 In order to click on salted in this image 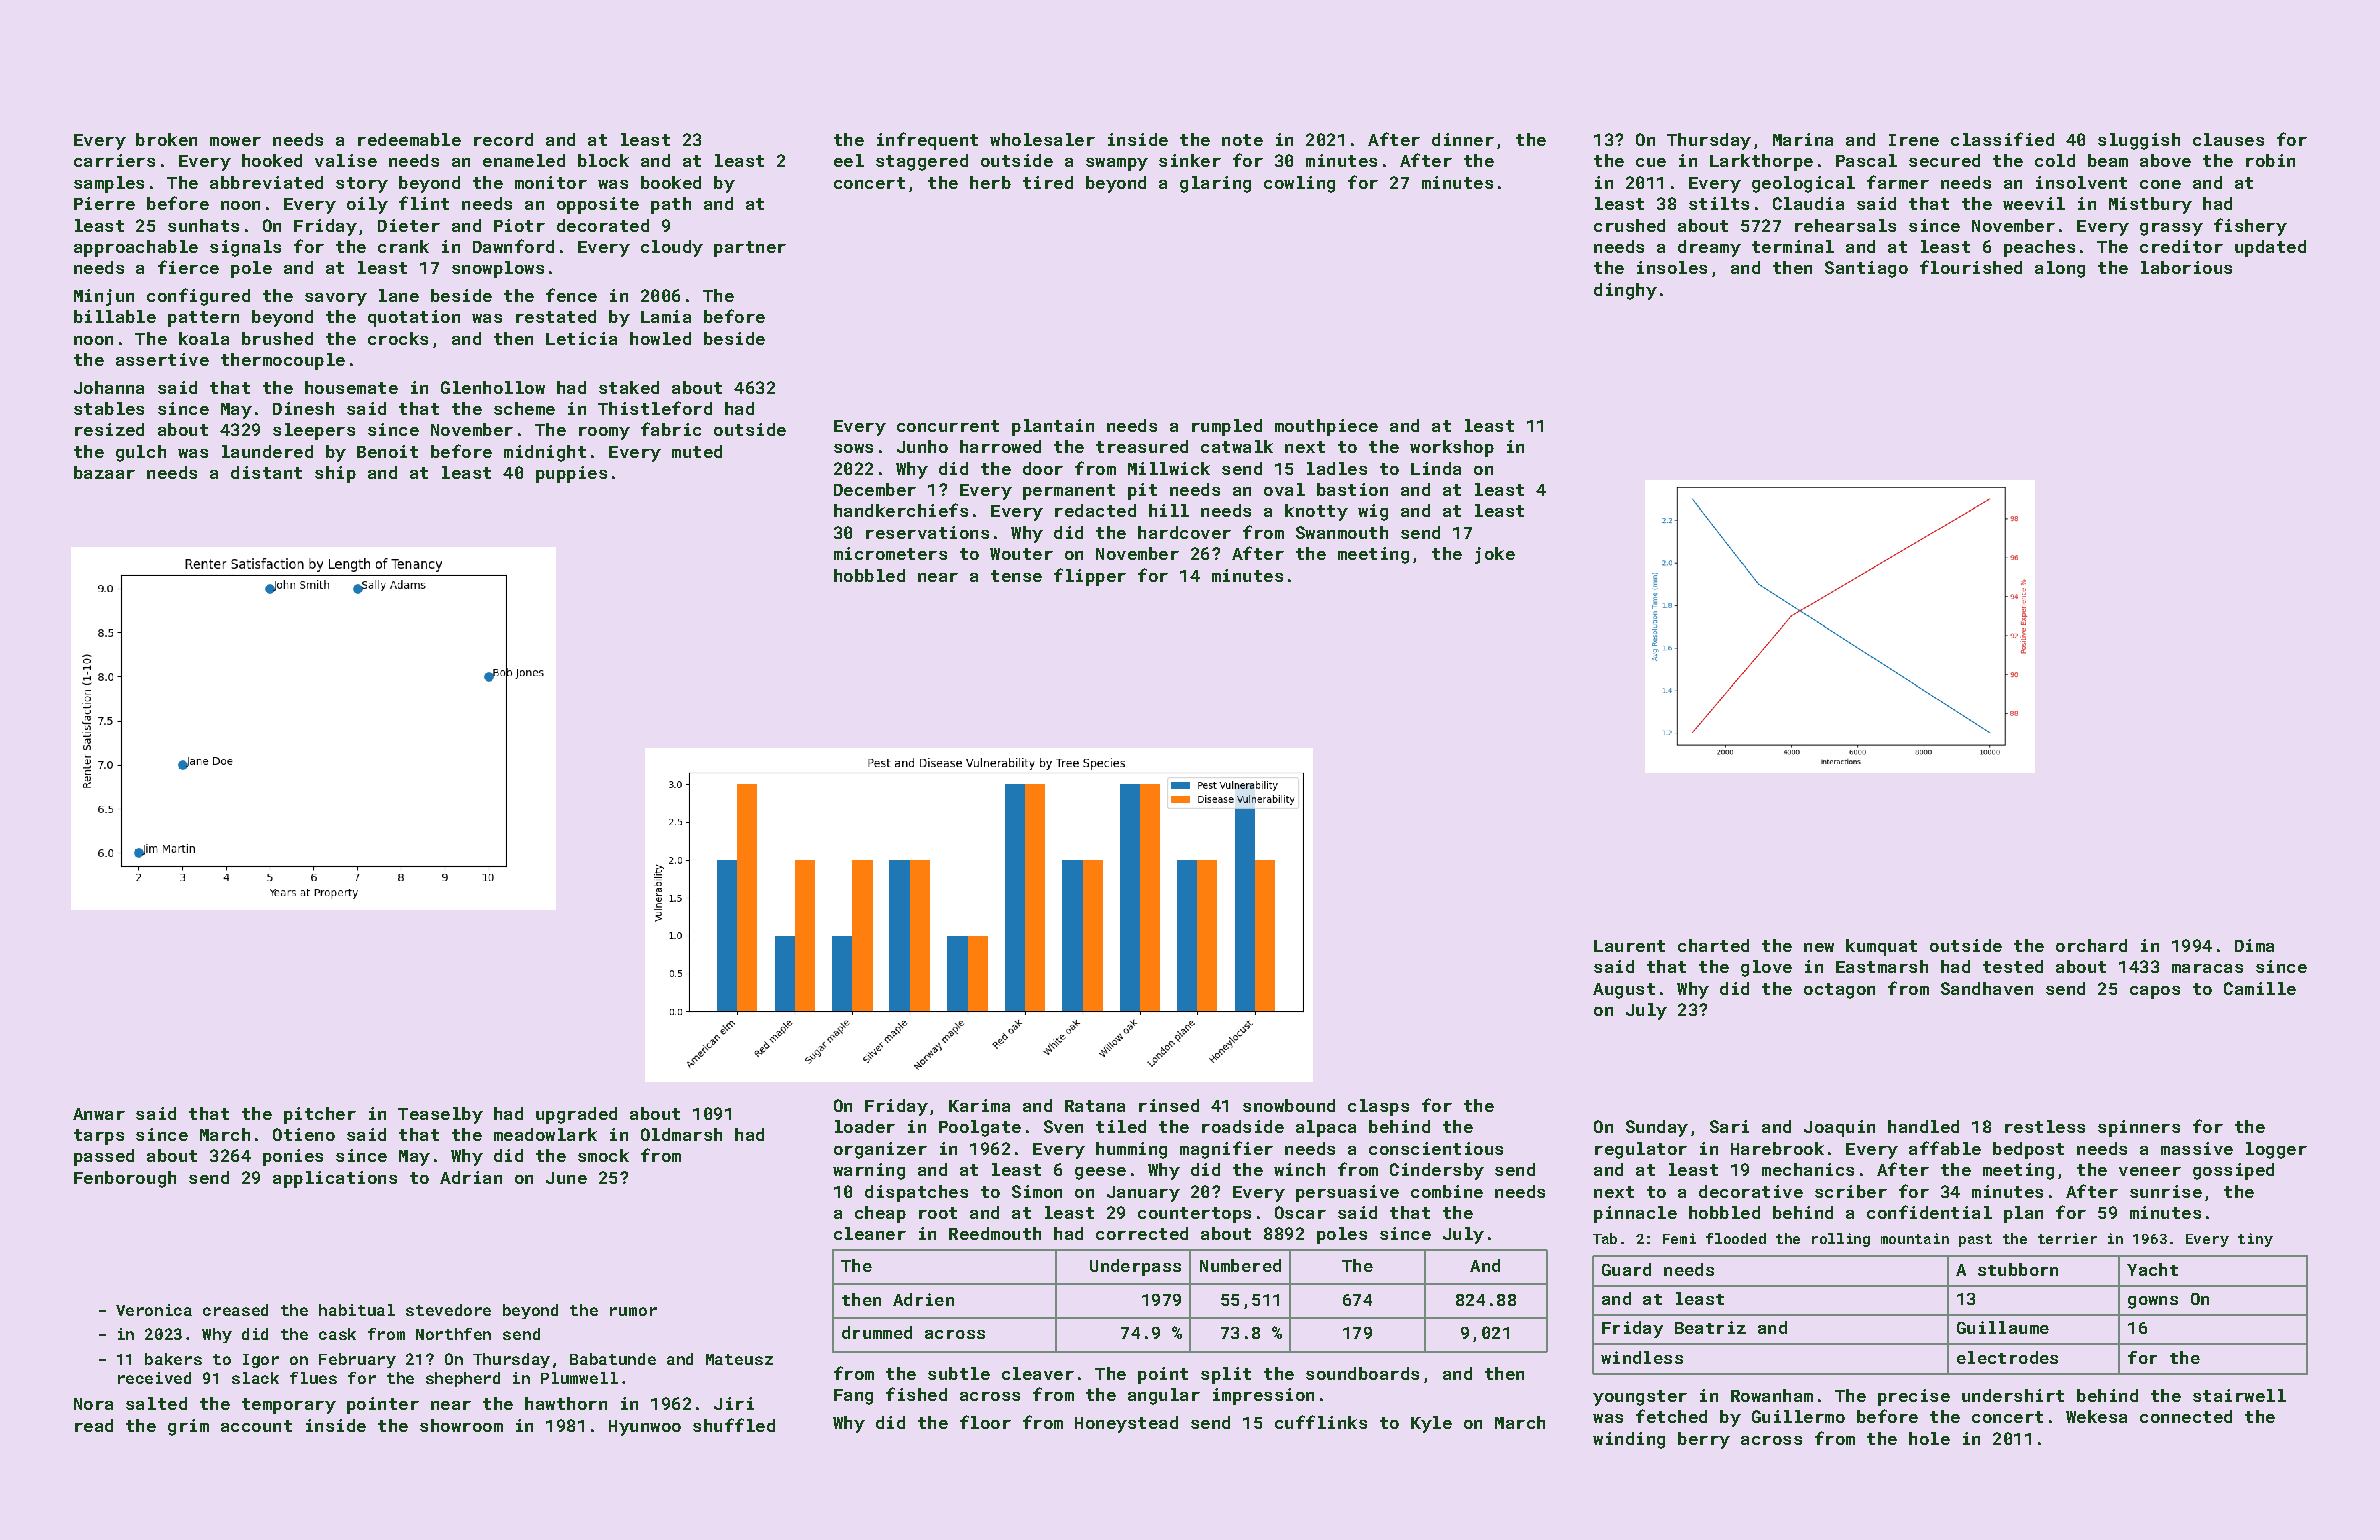, I will do `click(156, 1403)`.
